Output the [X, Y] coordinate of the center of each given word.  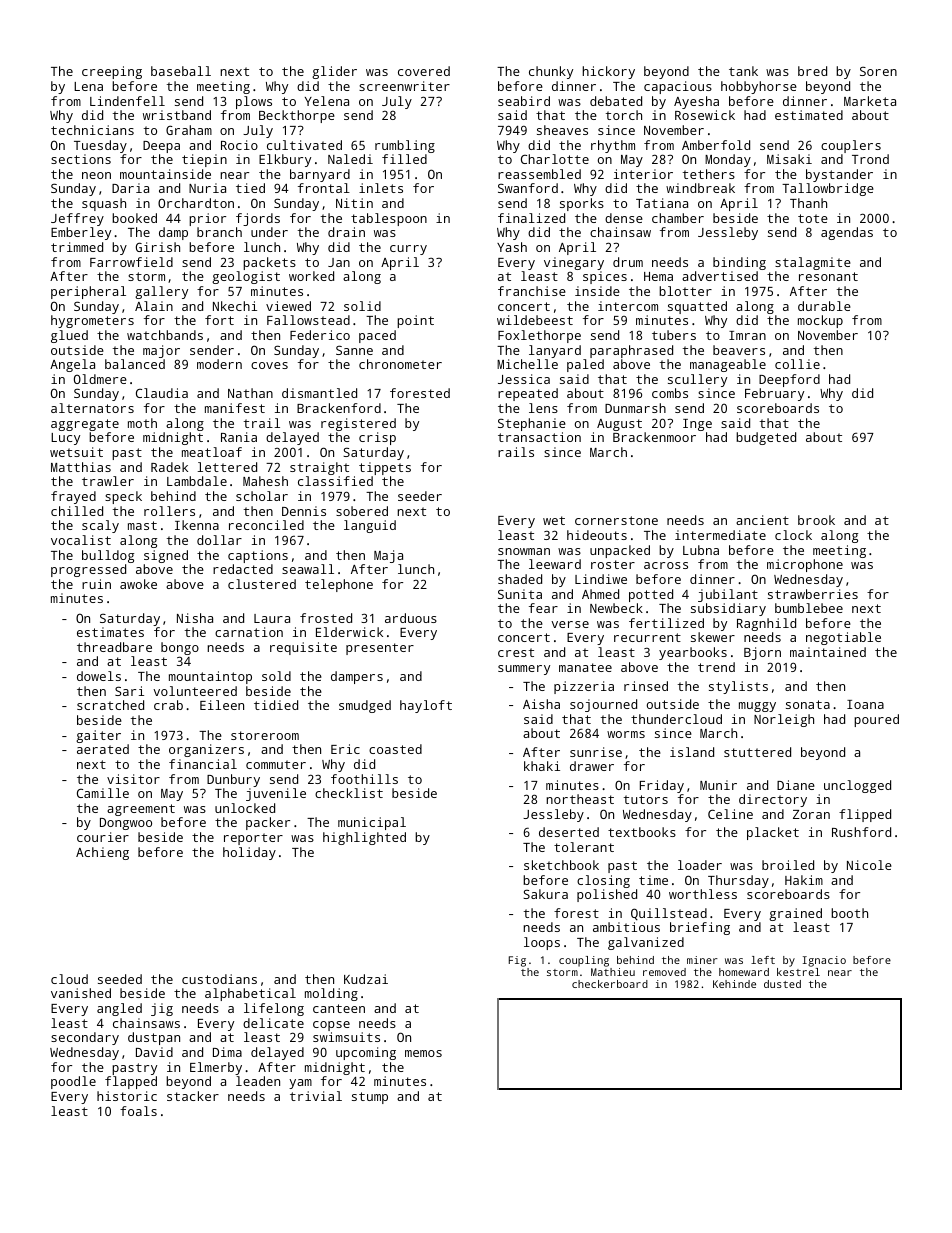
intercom [628, 306]
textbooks [642, 832]
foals [138, 1111]
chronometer [400, 364]
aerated [103, 749]
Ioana [865, 704]
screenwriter [404, 86]
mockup [820, 321]
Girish [158, 247]
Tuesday [100, 146]
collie [797, 364]
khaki [542, 766]
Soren [878, 71]
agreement [141, 810]
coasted [395, 749]
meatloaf [212, 452]
